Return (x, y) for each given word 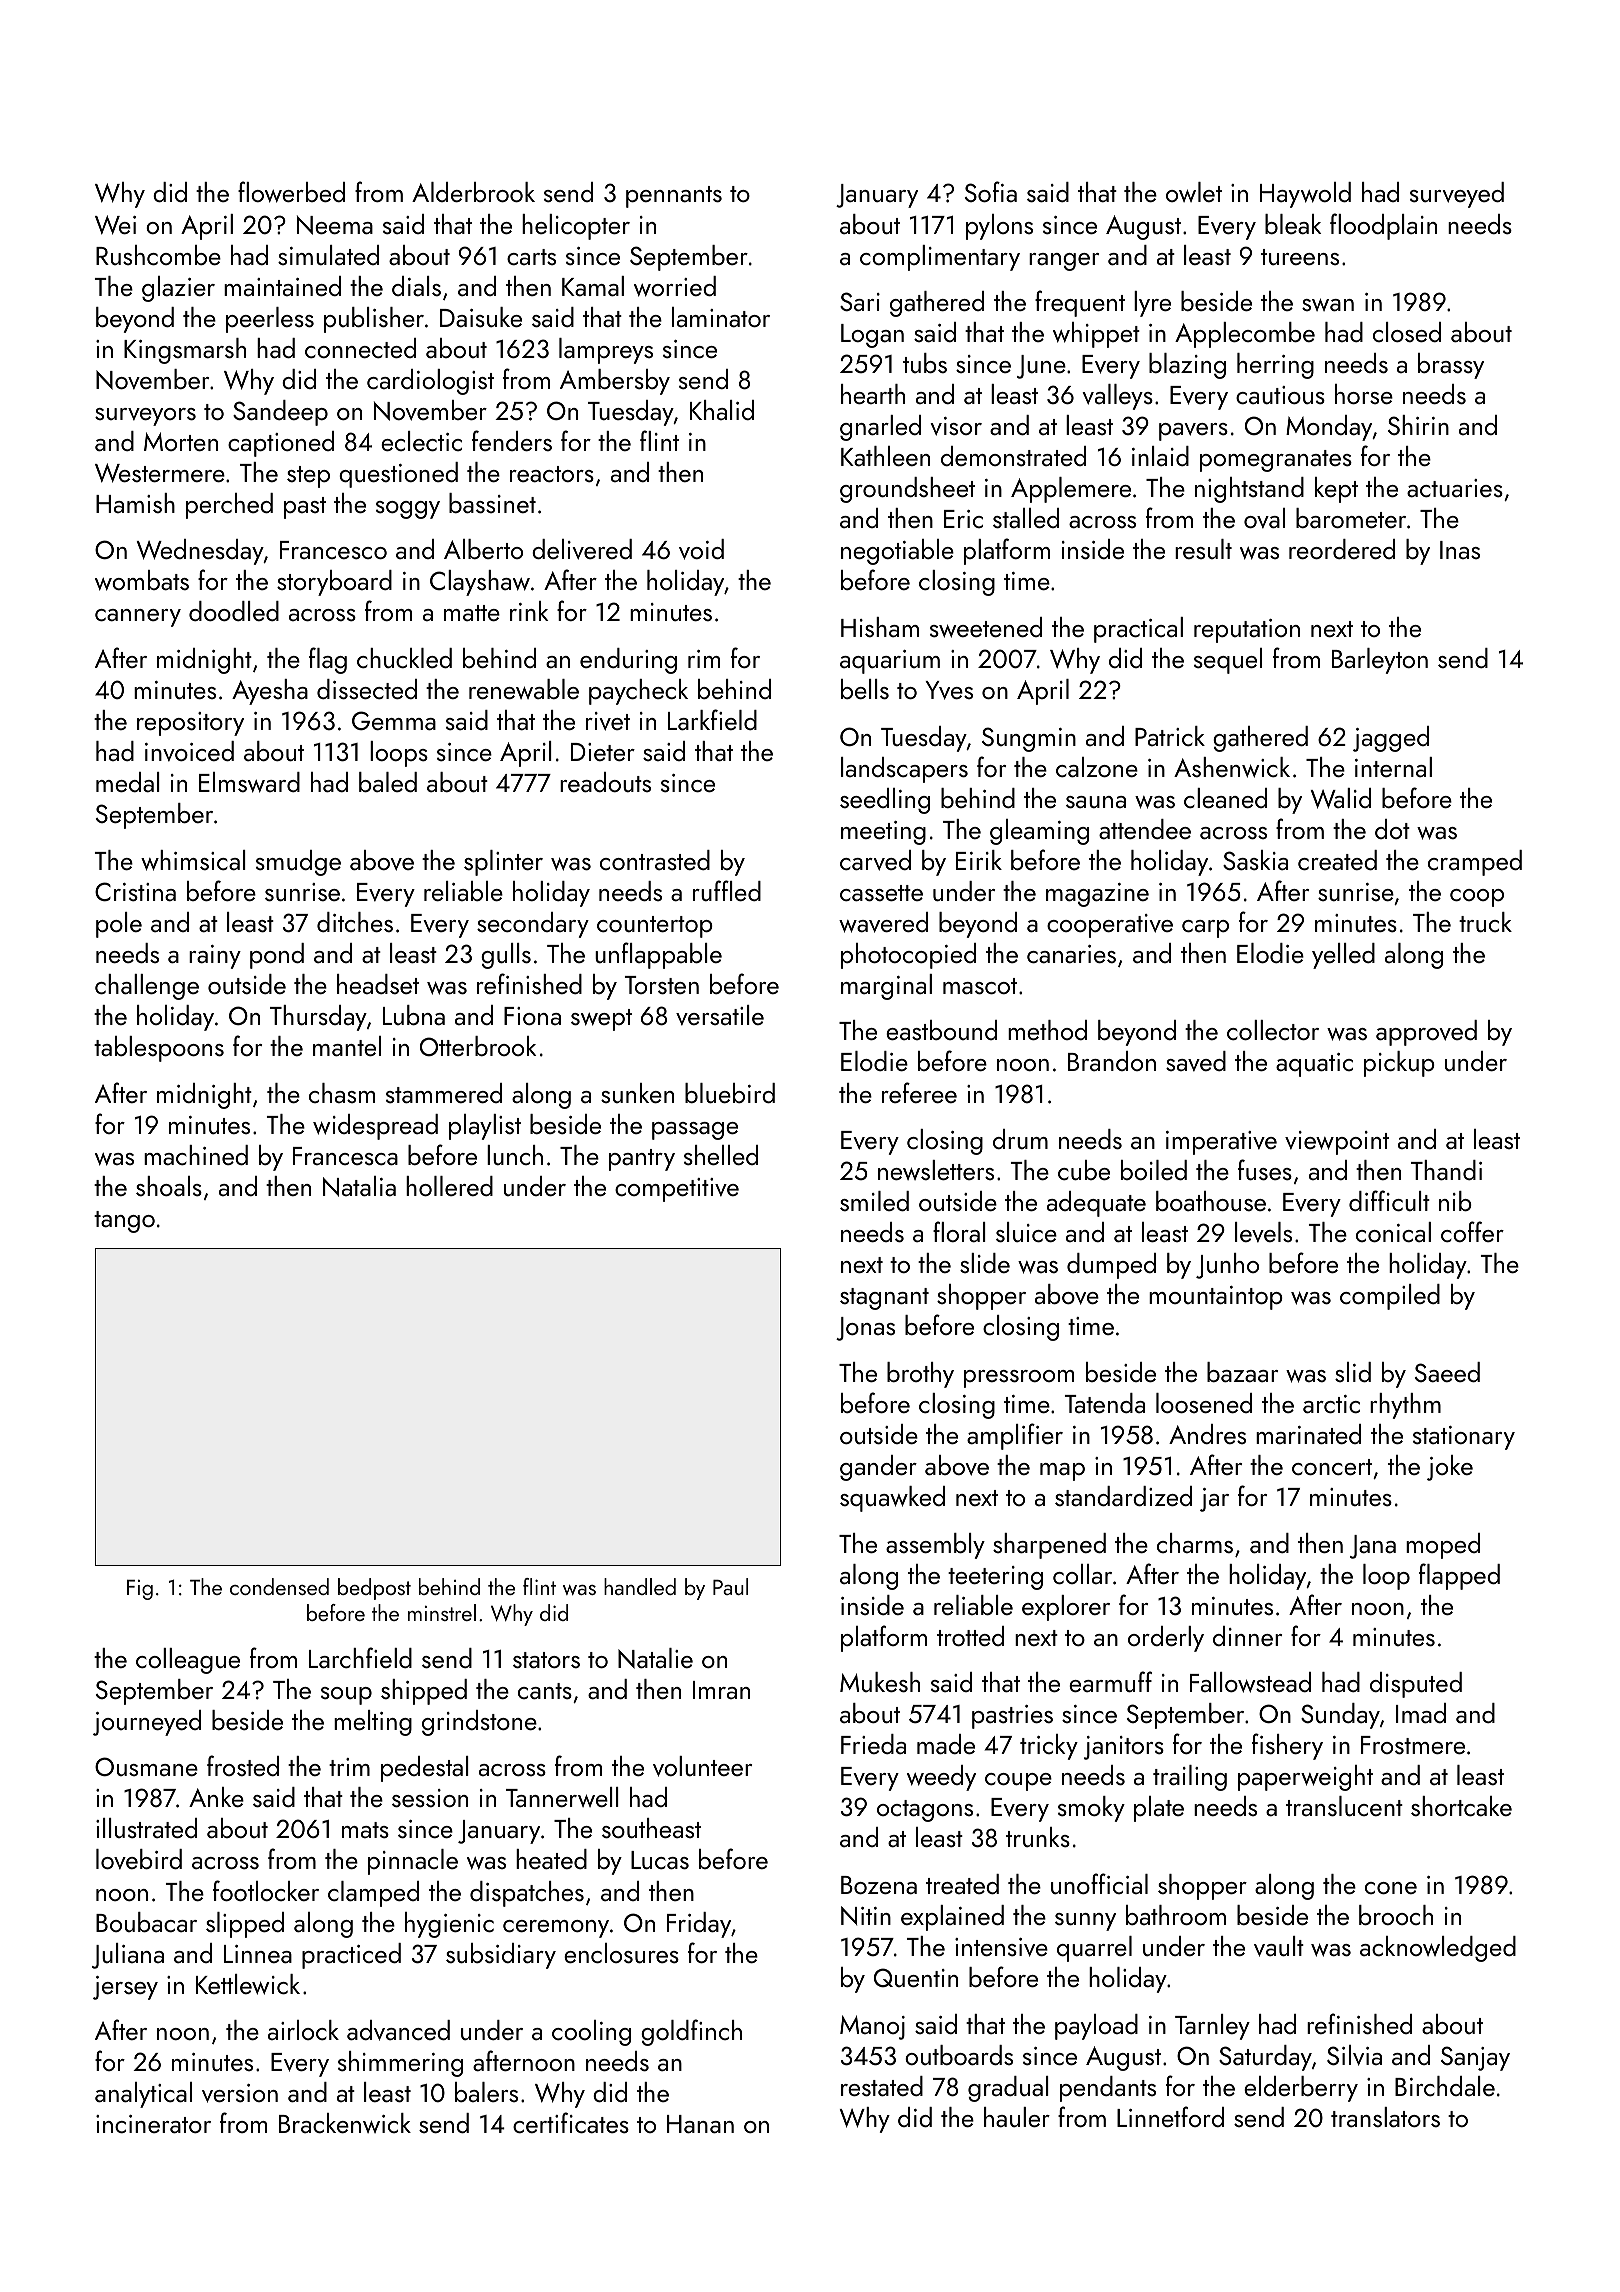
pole (119, 925)
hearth (873, 394)
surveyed (1457, 195)
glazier (178, 289)
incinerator (153, 2124)
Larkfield (712, 719)
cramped (1475, 863)
